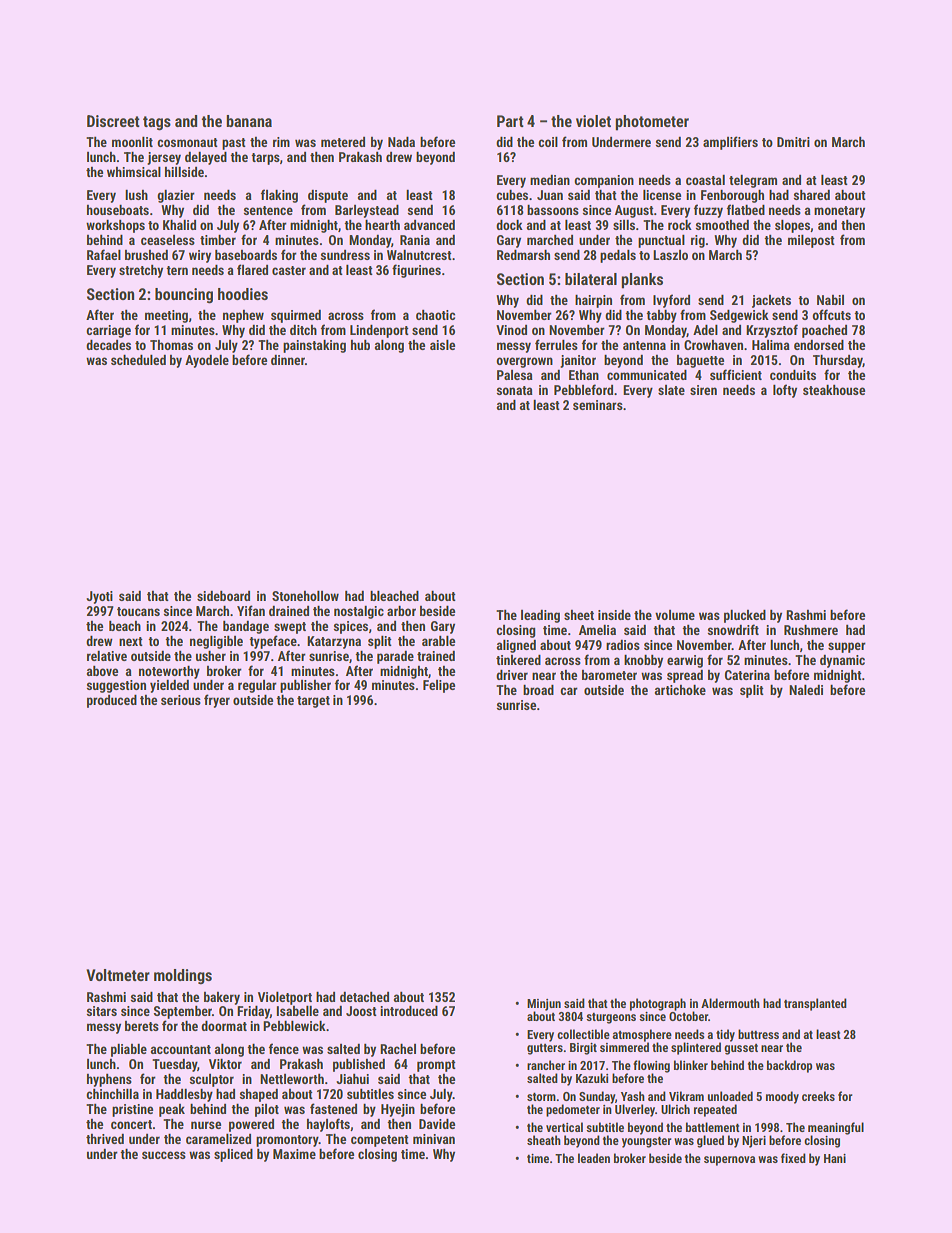 The image size is (952, 1233). I want to click on photometer, so click(652, 123).
